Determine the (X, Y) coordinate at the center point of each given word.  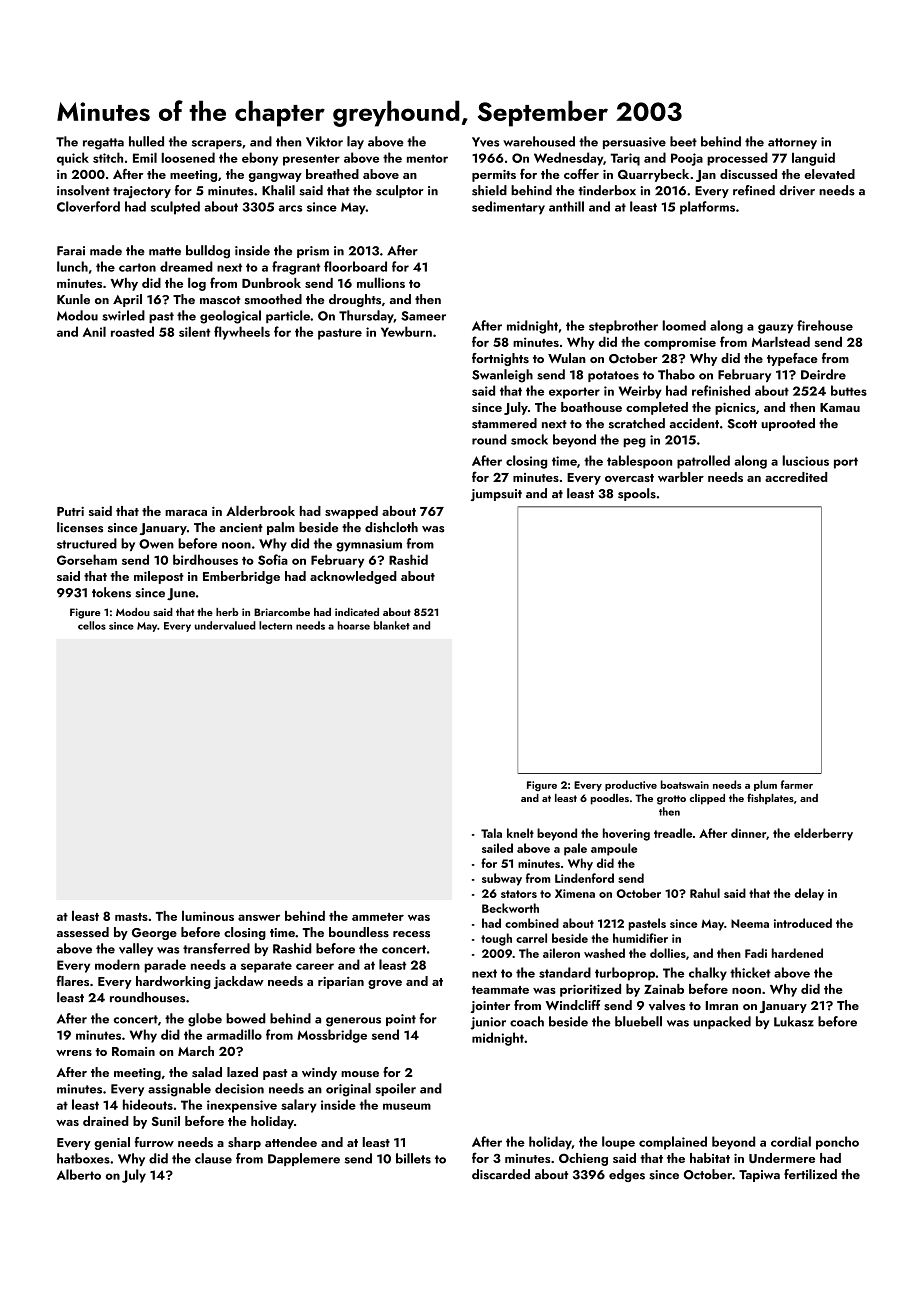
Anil (94, 331)
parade (165, 966)
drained (106, 1121)
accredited (796, 477)
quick (73, 159)
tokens (111, 592)
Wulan (567, 358)
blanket (392, 625)
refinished (721, 390)
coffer (581, 173)
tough (496, 939)
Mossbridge (332, 1036)
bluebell (638, 1021)
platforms (707, 208)
